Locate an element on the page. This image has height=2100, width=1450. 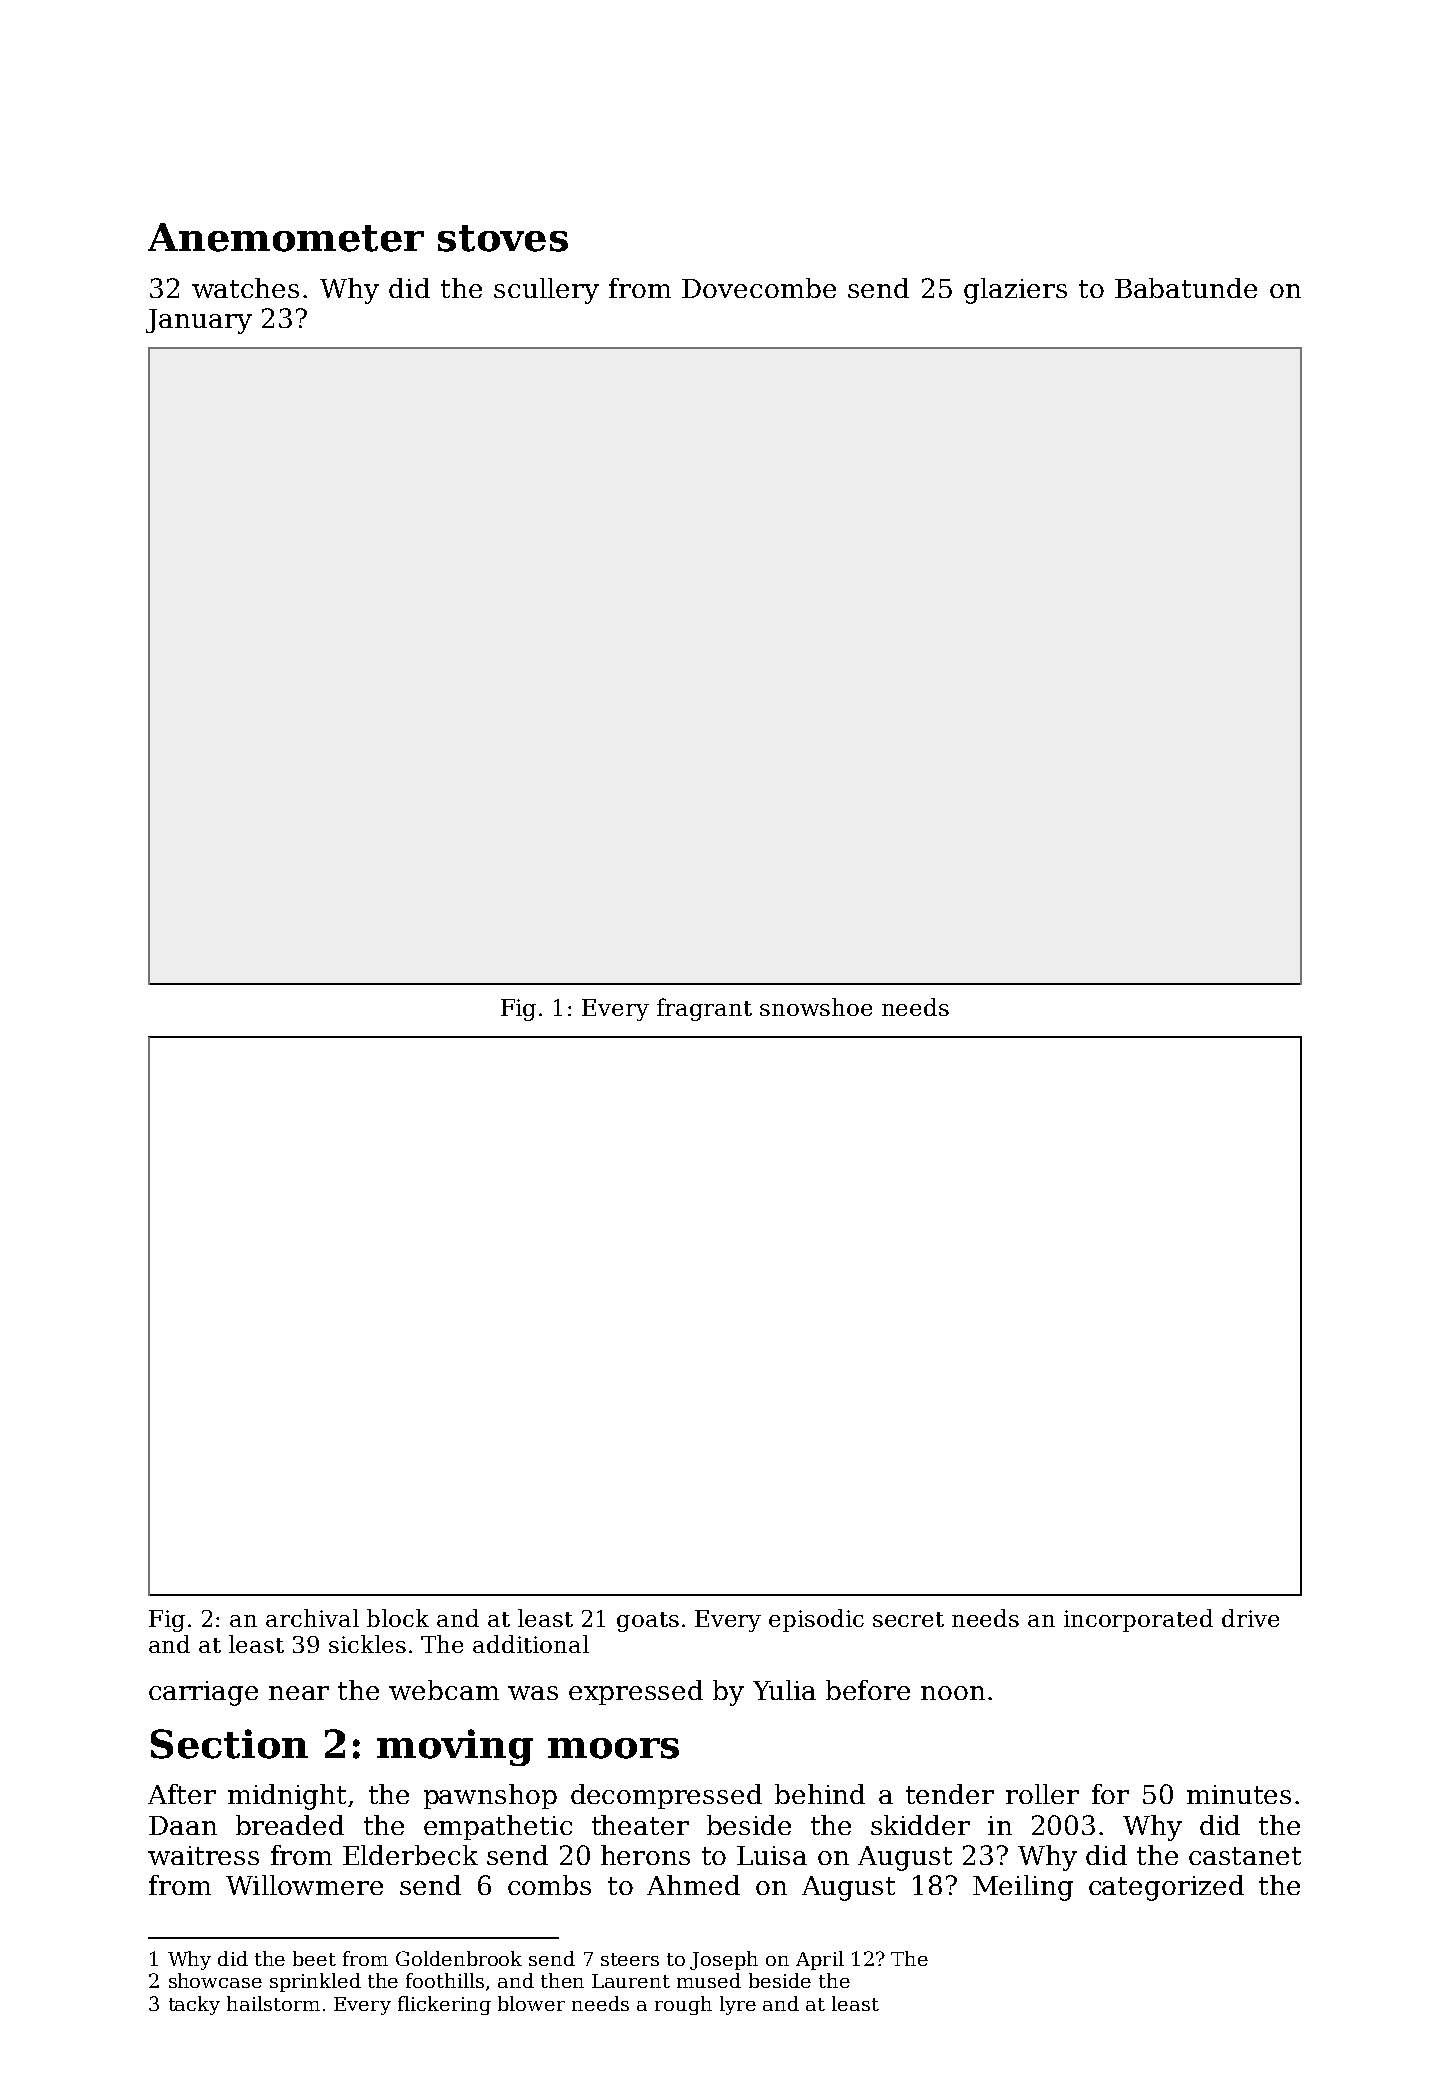
fragrant is located at coordinates (704, 1009).
